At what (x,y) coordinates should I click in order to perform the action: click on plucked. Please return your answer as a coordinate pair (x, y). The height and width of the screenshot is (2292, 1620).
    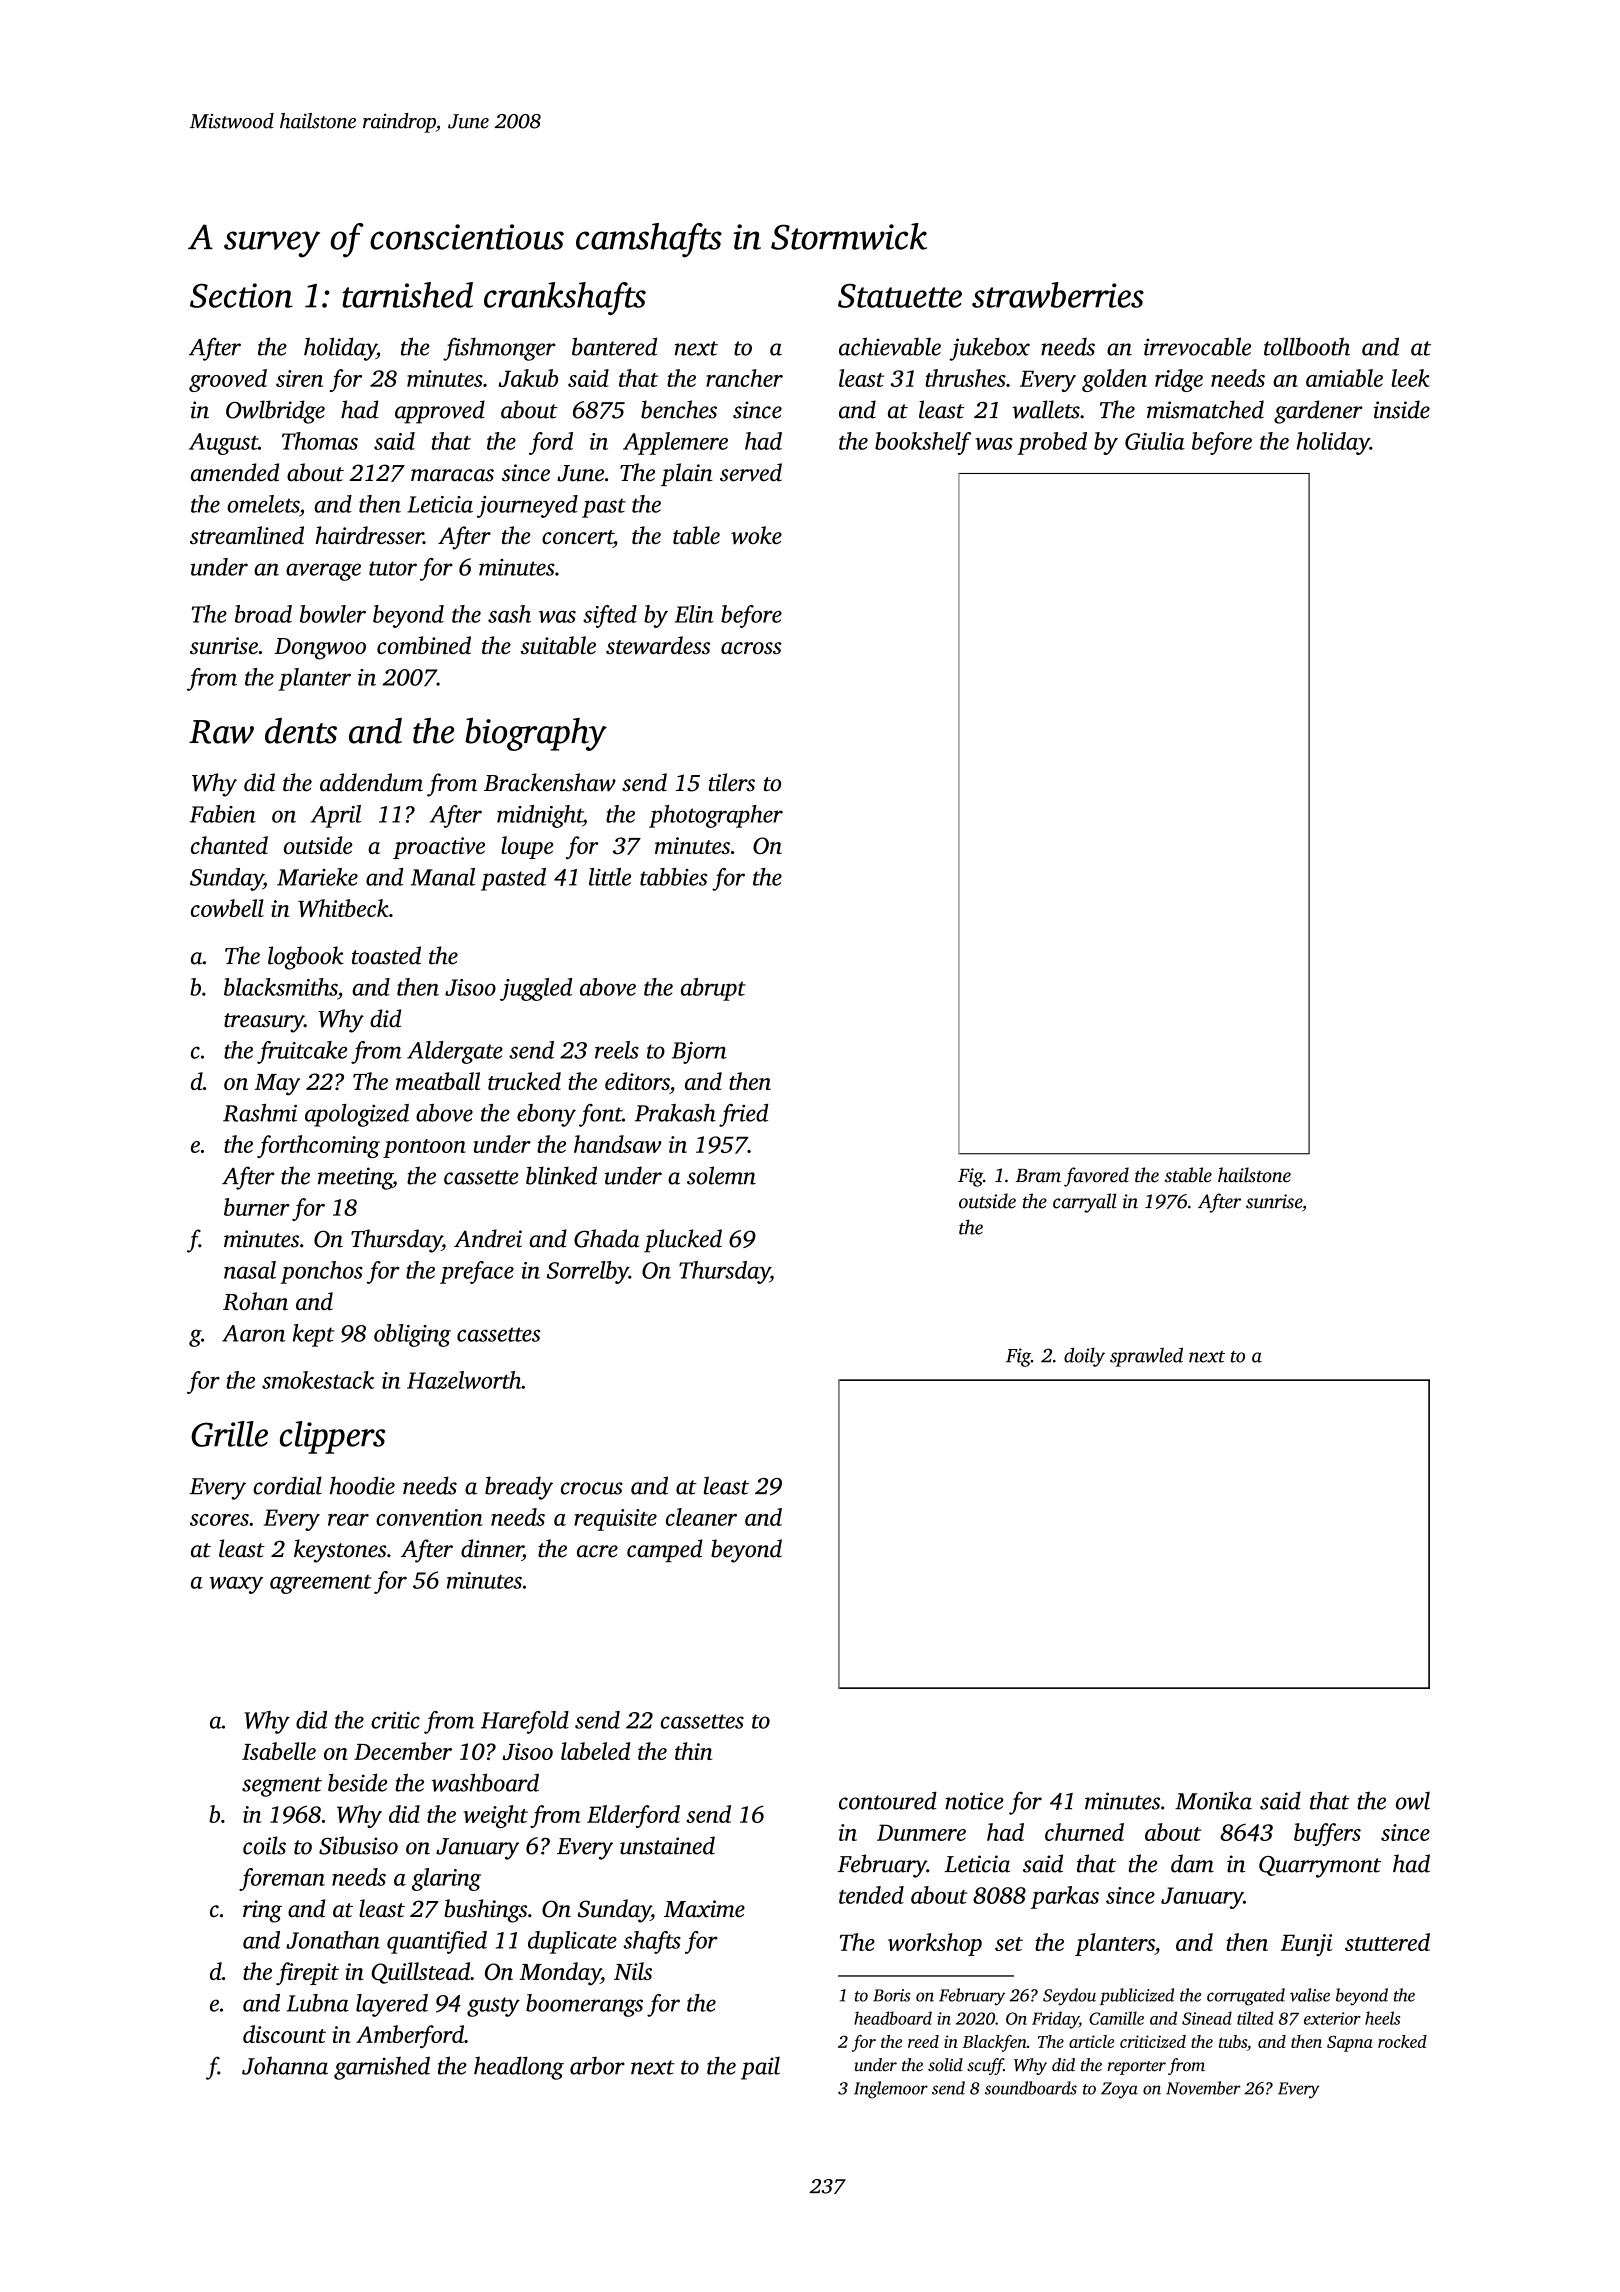
    Looking at the image, I should click on (683, 1241).
